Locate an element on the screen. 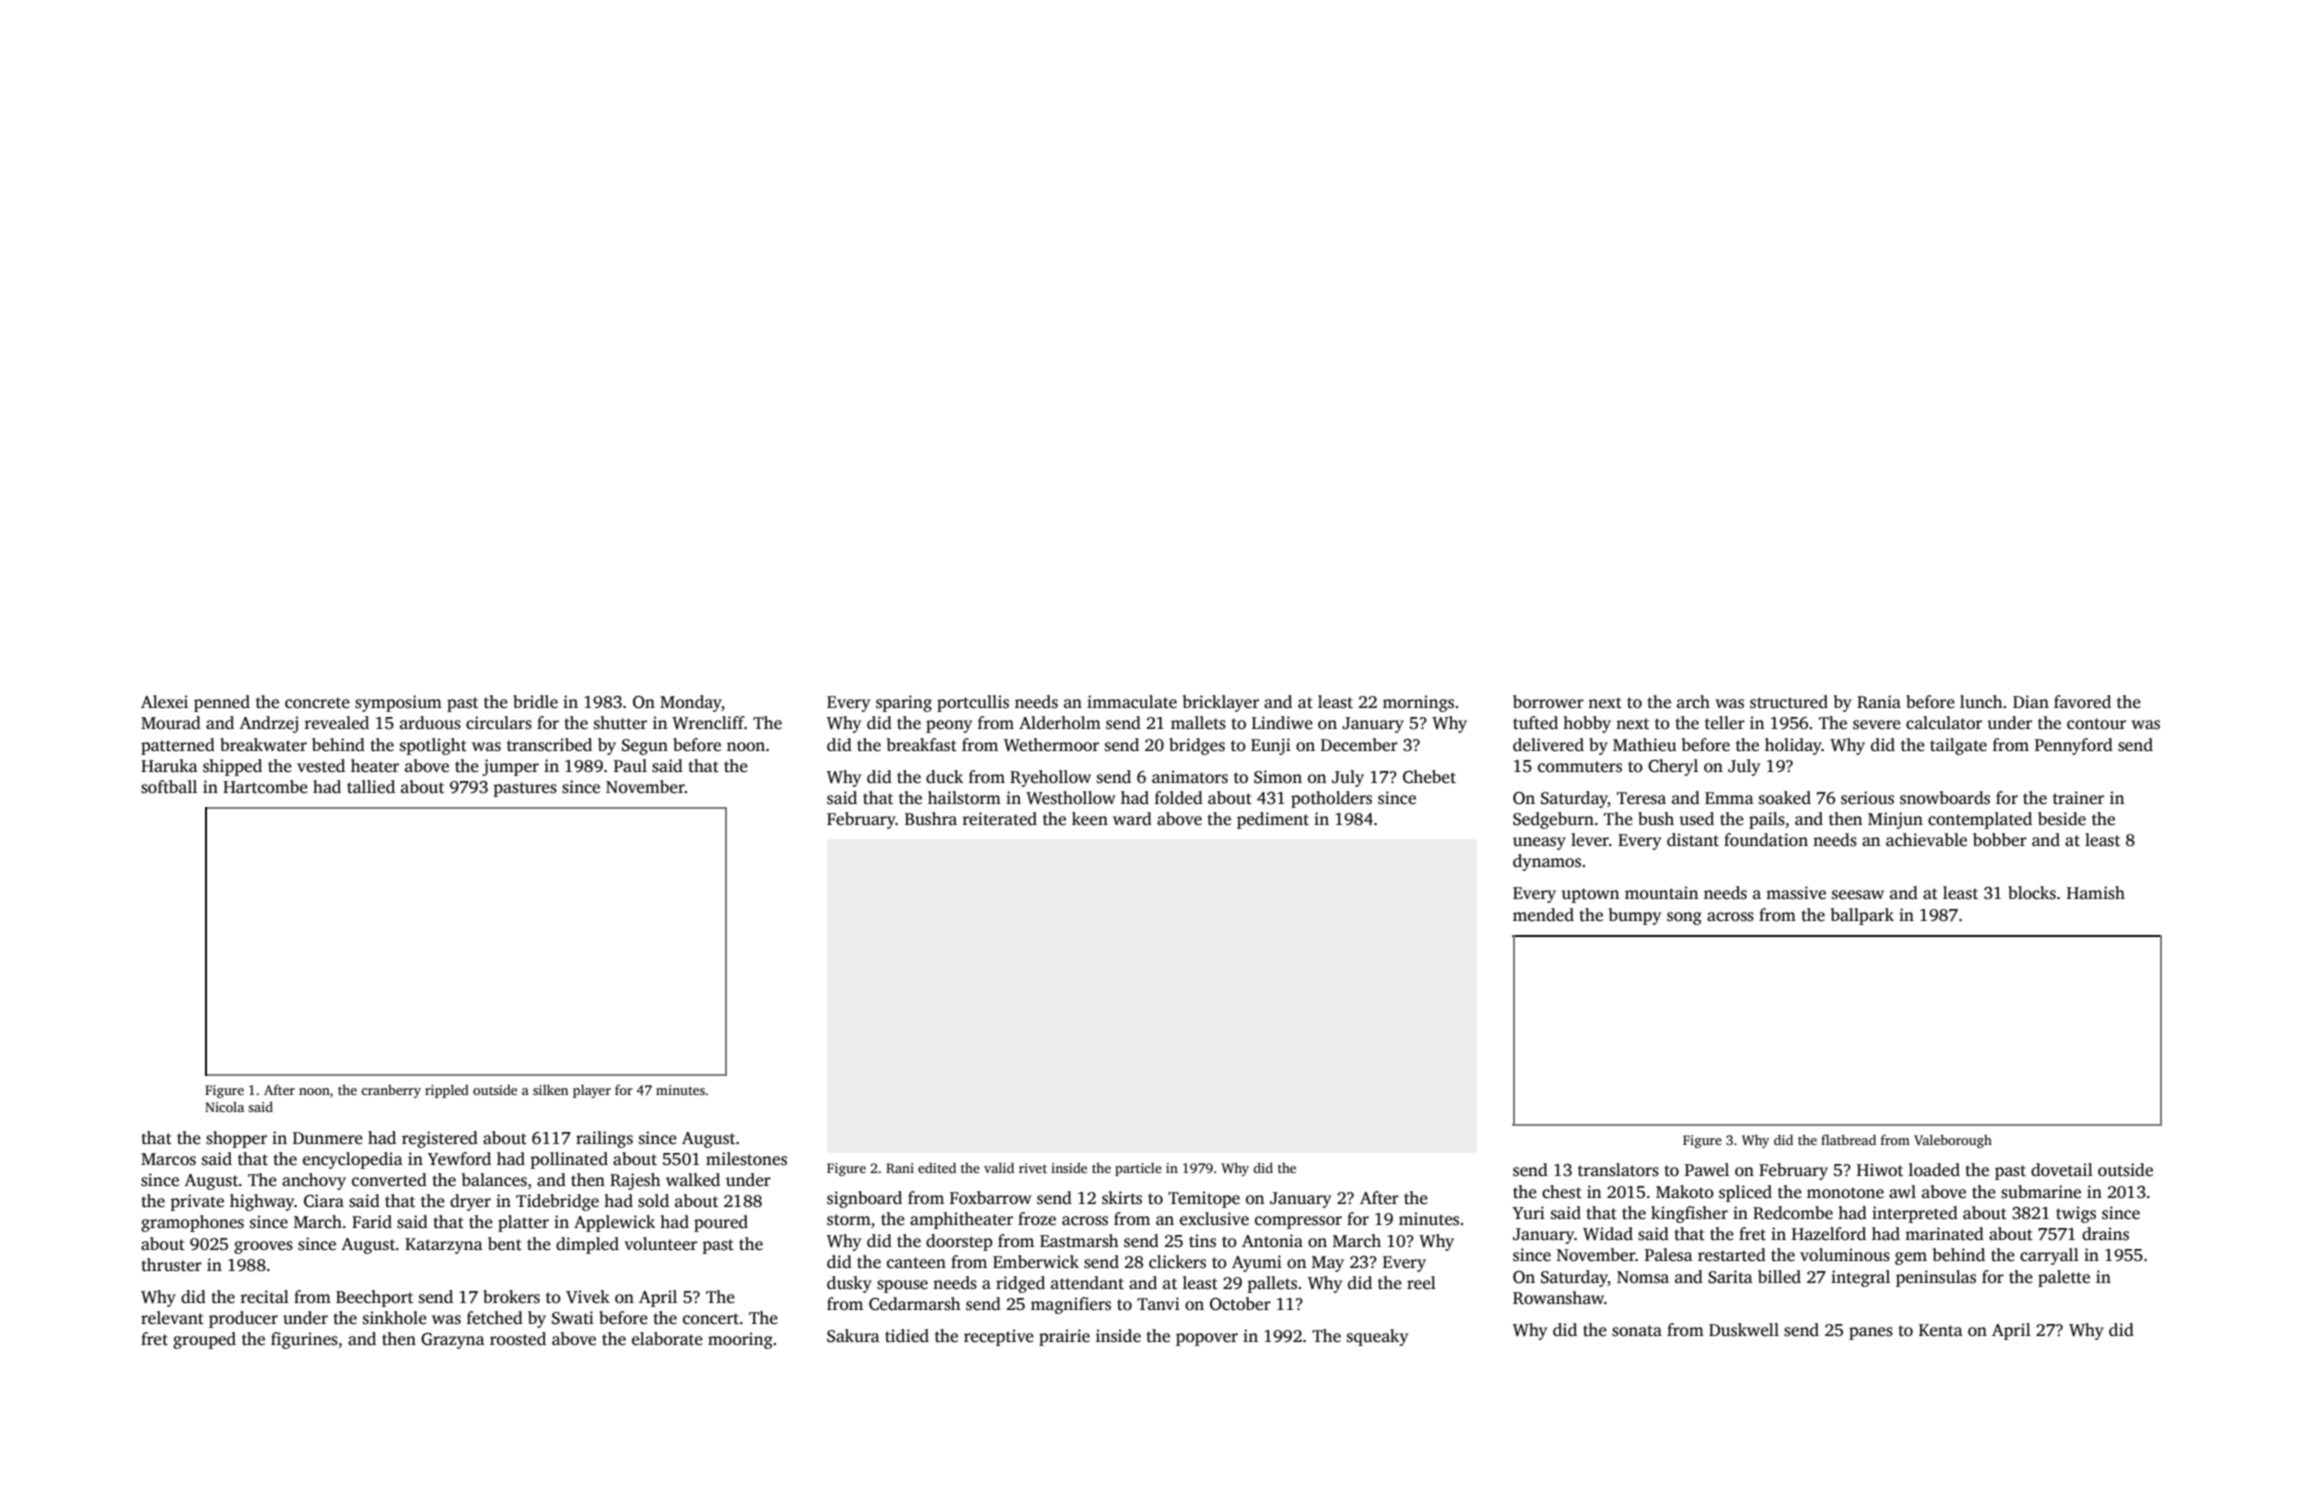  mended is located at coordinates (1543, 915).
